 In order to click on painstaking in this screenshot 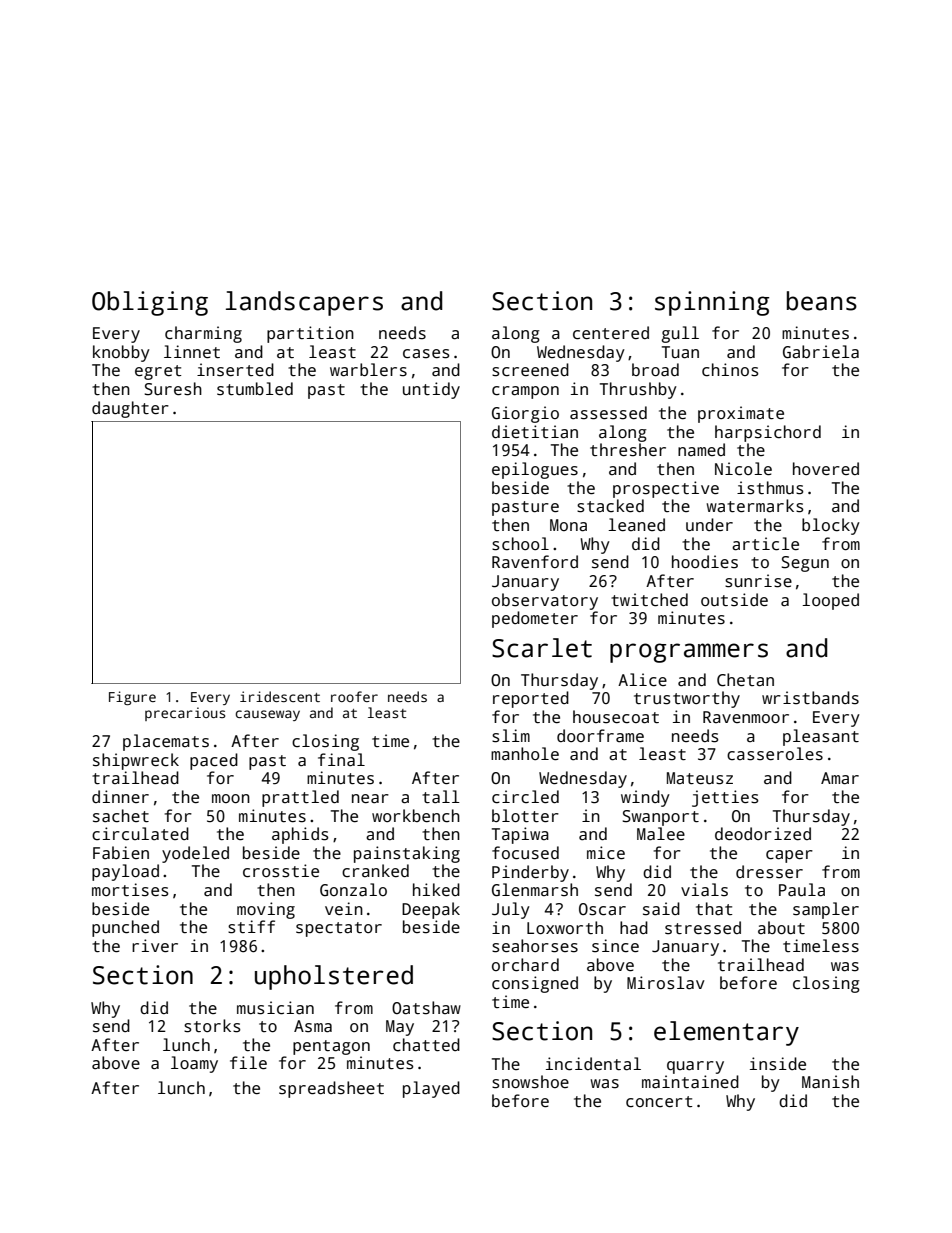, I will do `click(407, 854)`.
